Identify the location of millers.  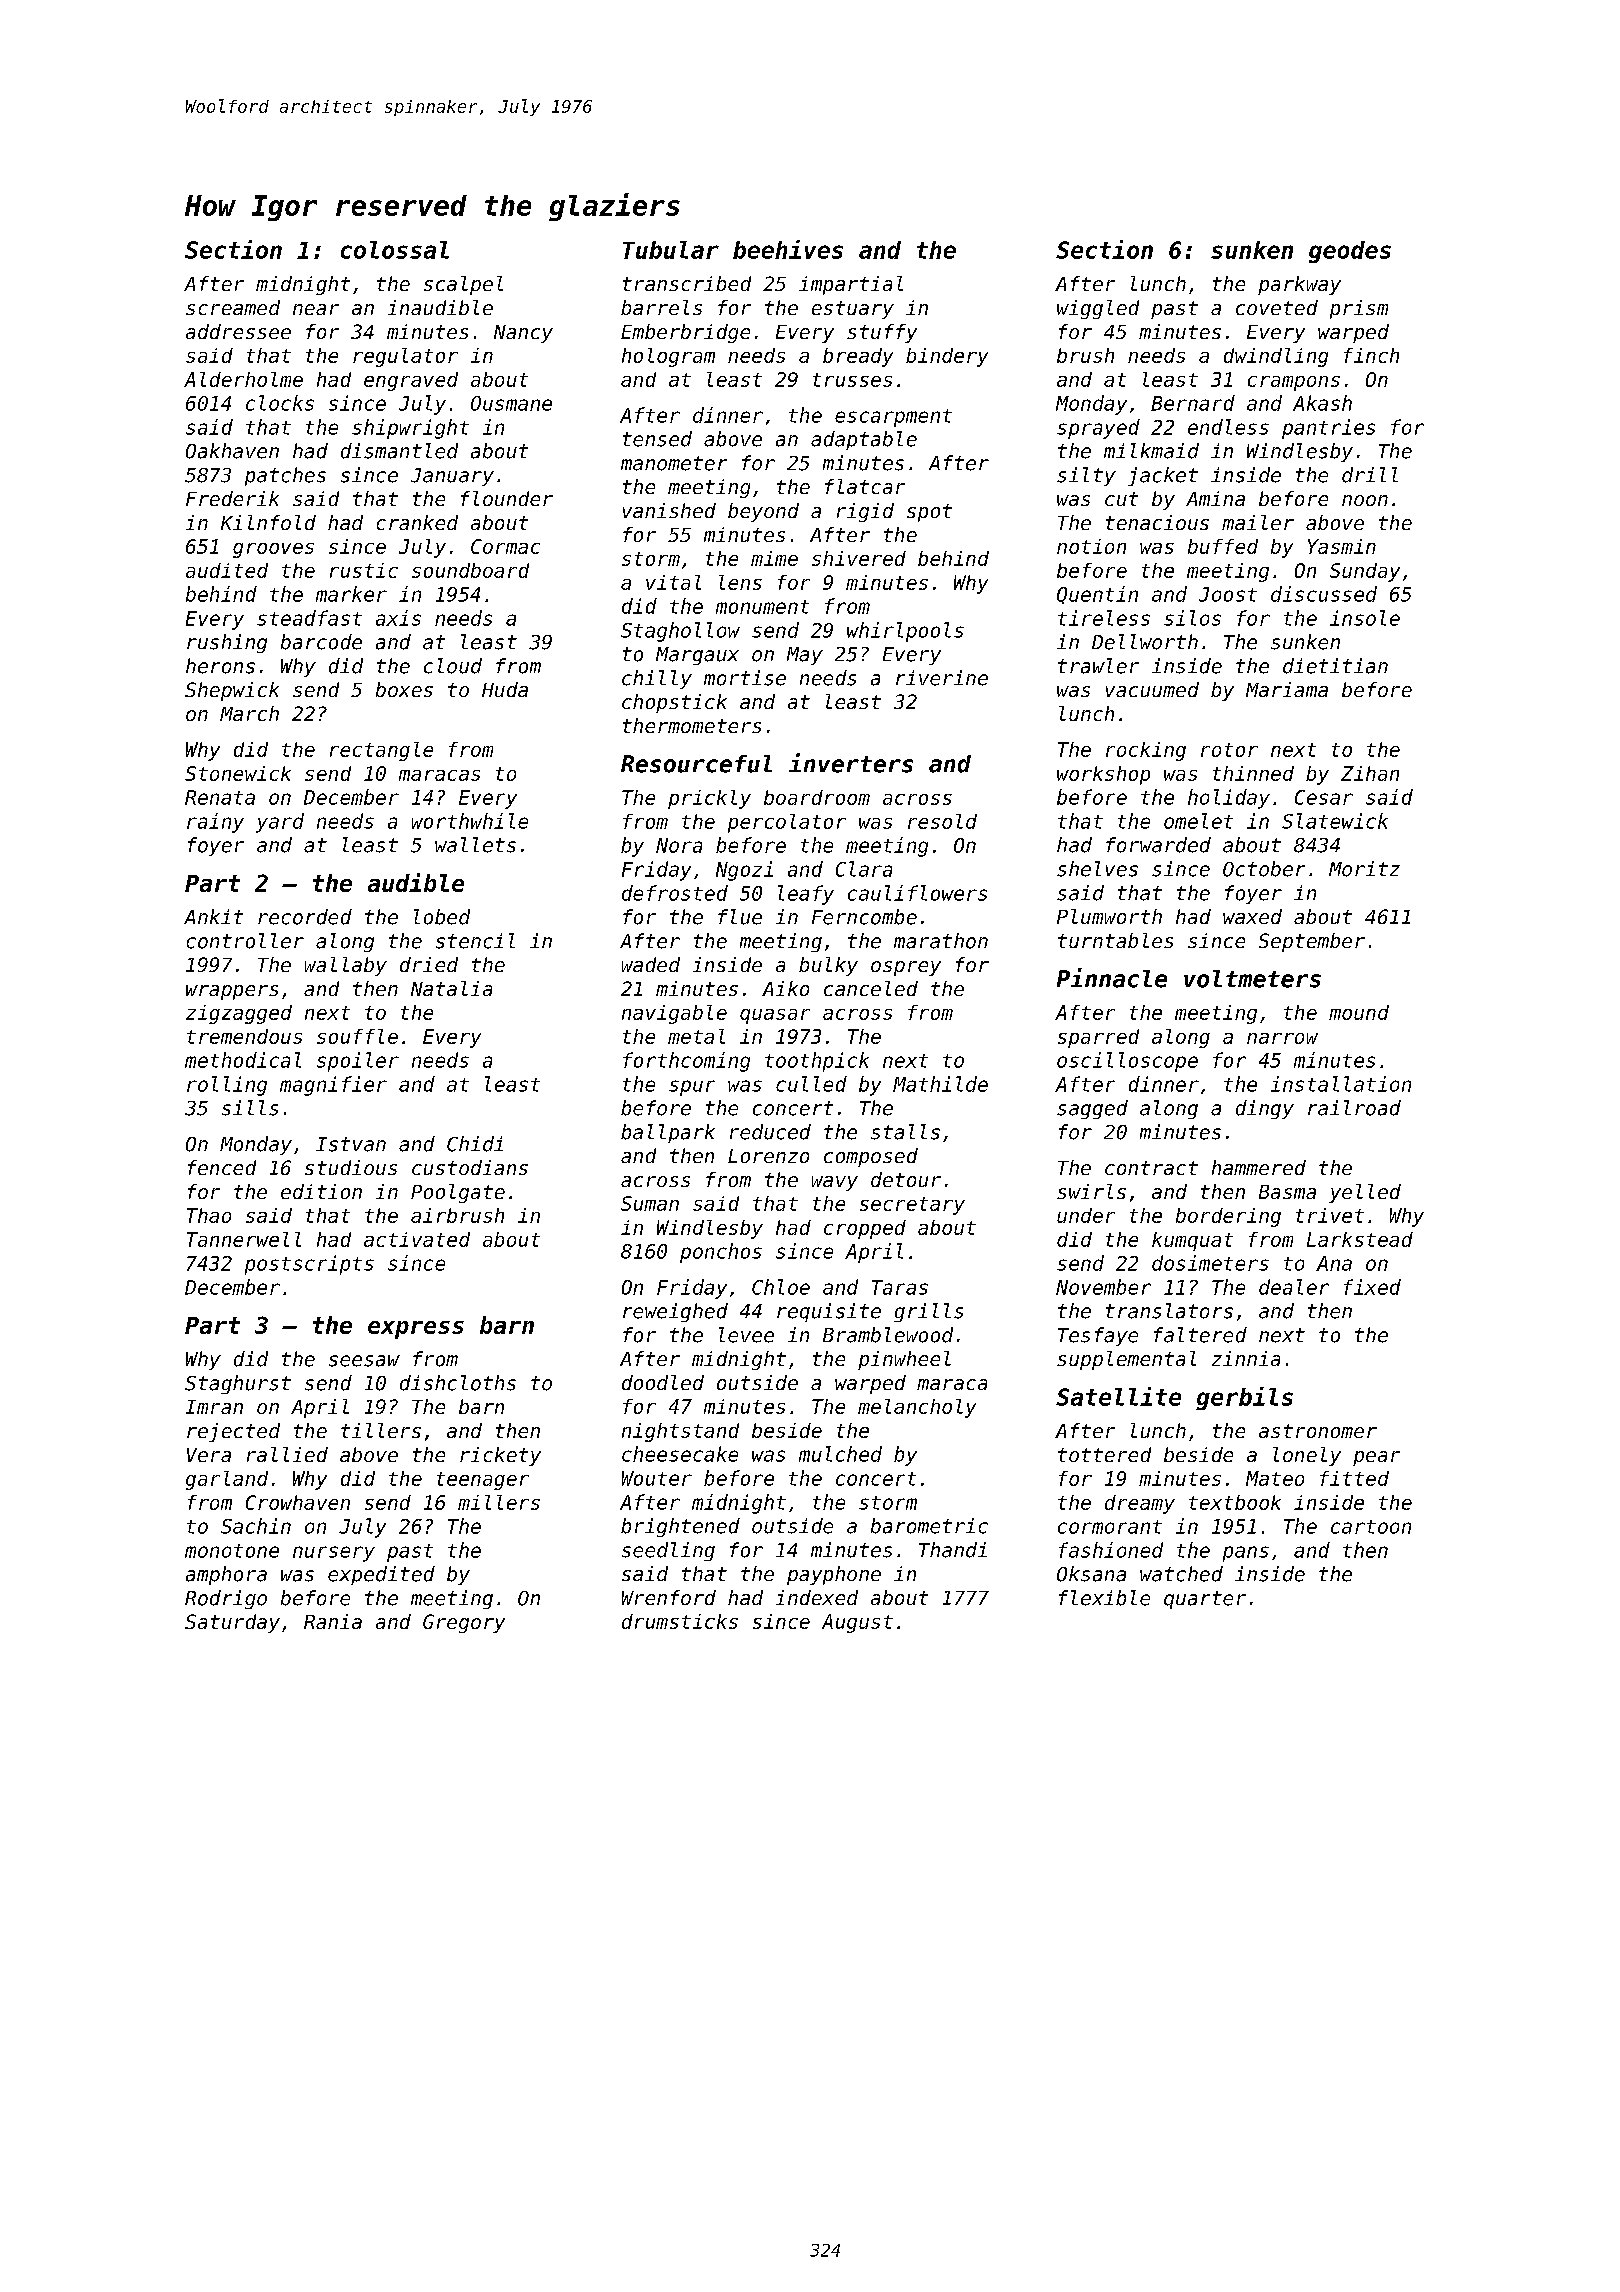
(499, 1502).
